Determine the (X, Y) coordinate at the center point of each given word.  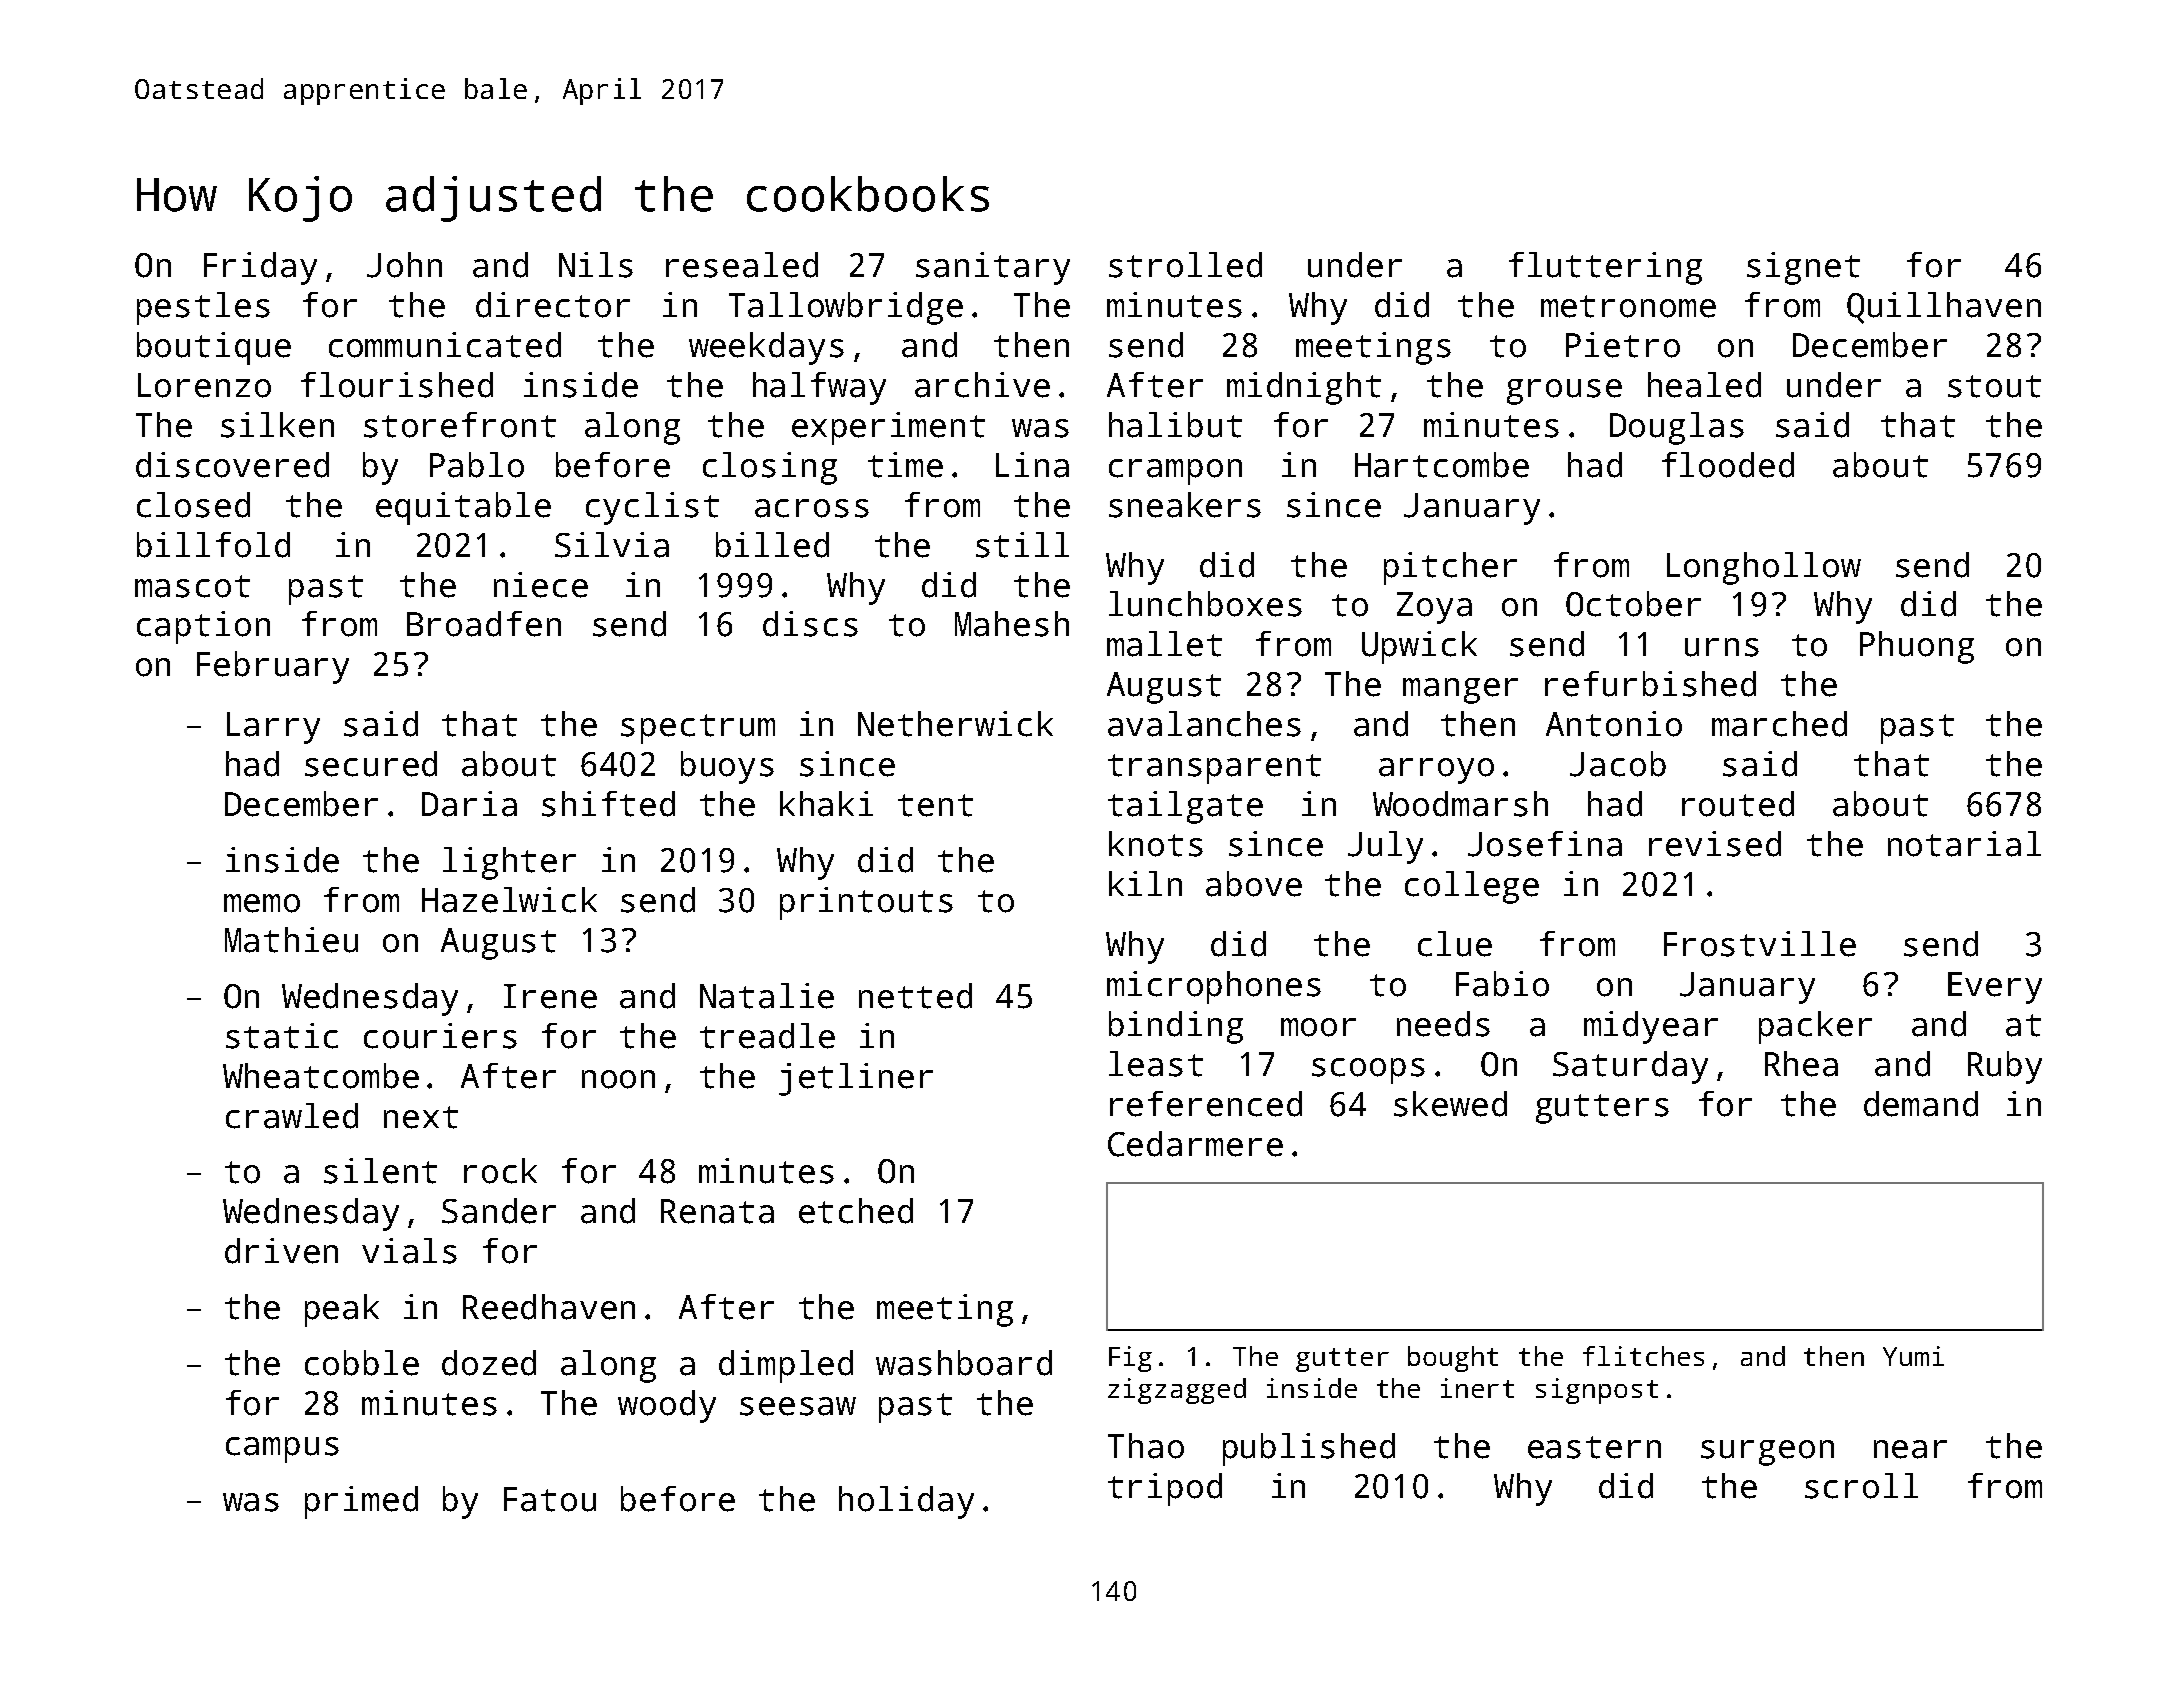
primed (361, 1502)
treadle (767, 1036)
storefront (460, 425)
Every (1995, 988)
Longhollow (1764, 568)
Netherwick (955, 724)
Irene (550, 996)
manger (1460, 691)
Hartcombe (1442, 465)
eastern (1594, 1447)
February (273, 667)
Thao (1146, 1446)
